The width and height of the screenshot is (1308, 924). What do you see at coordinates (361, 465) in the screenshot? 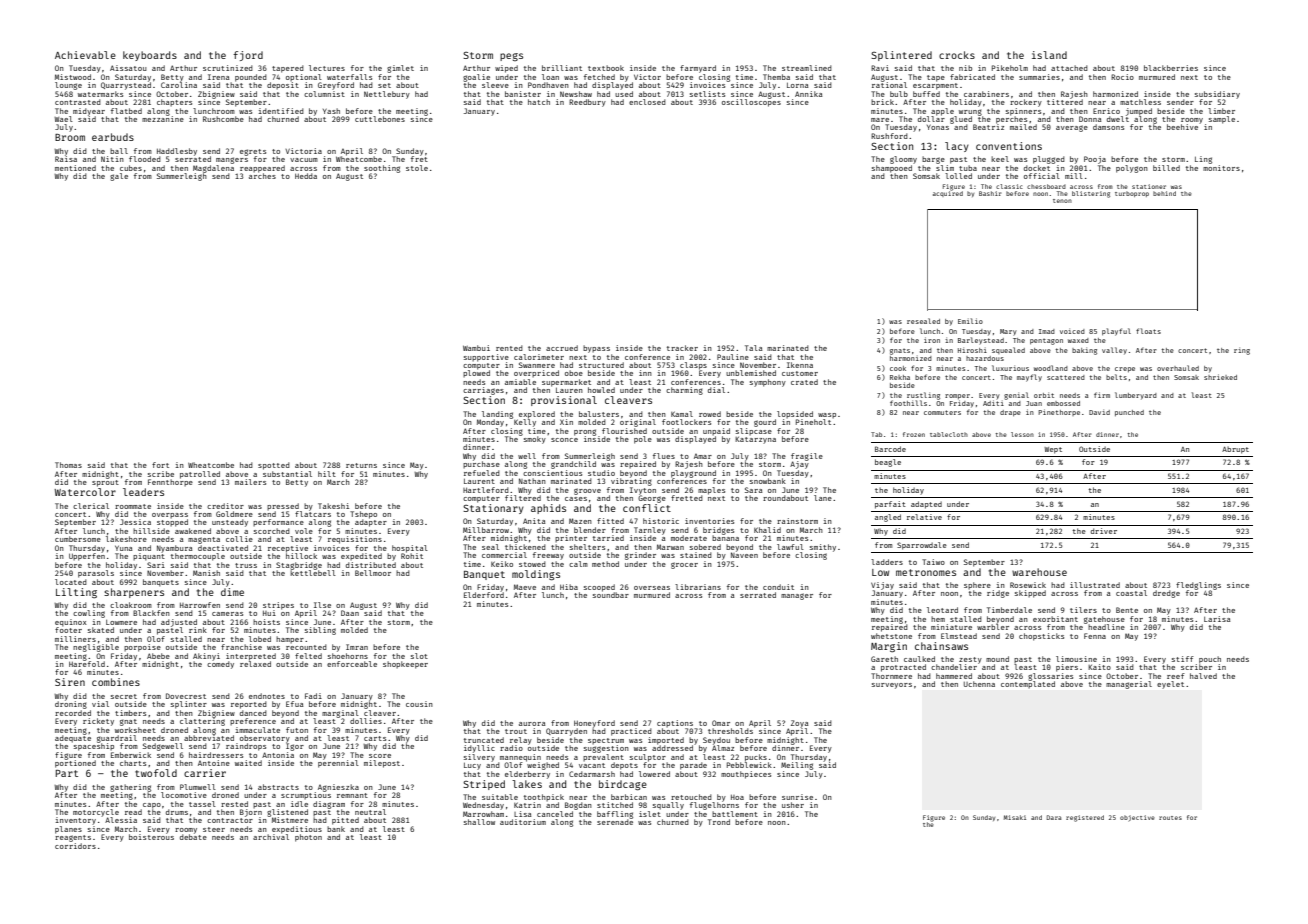
I see `returns` at bounding box center [361, 465].
